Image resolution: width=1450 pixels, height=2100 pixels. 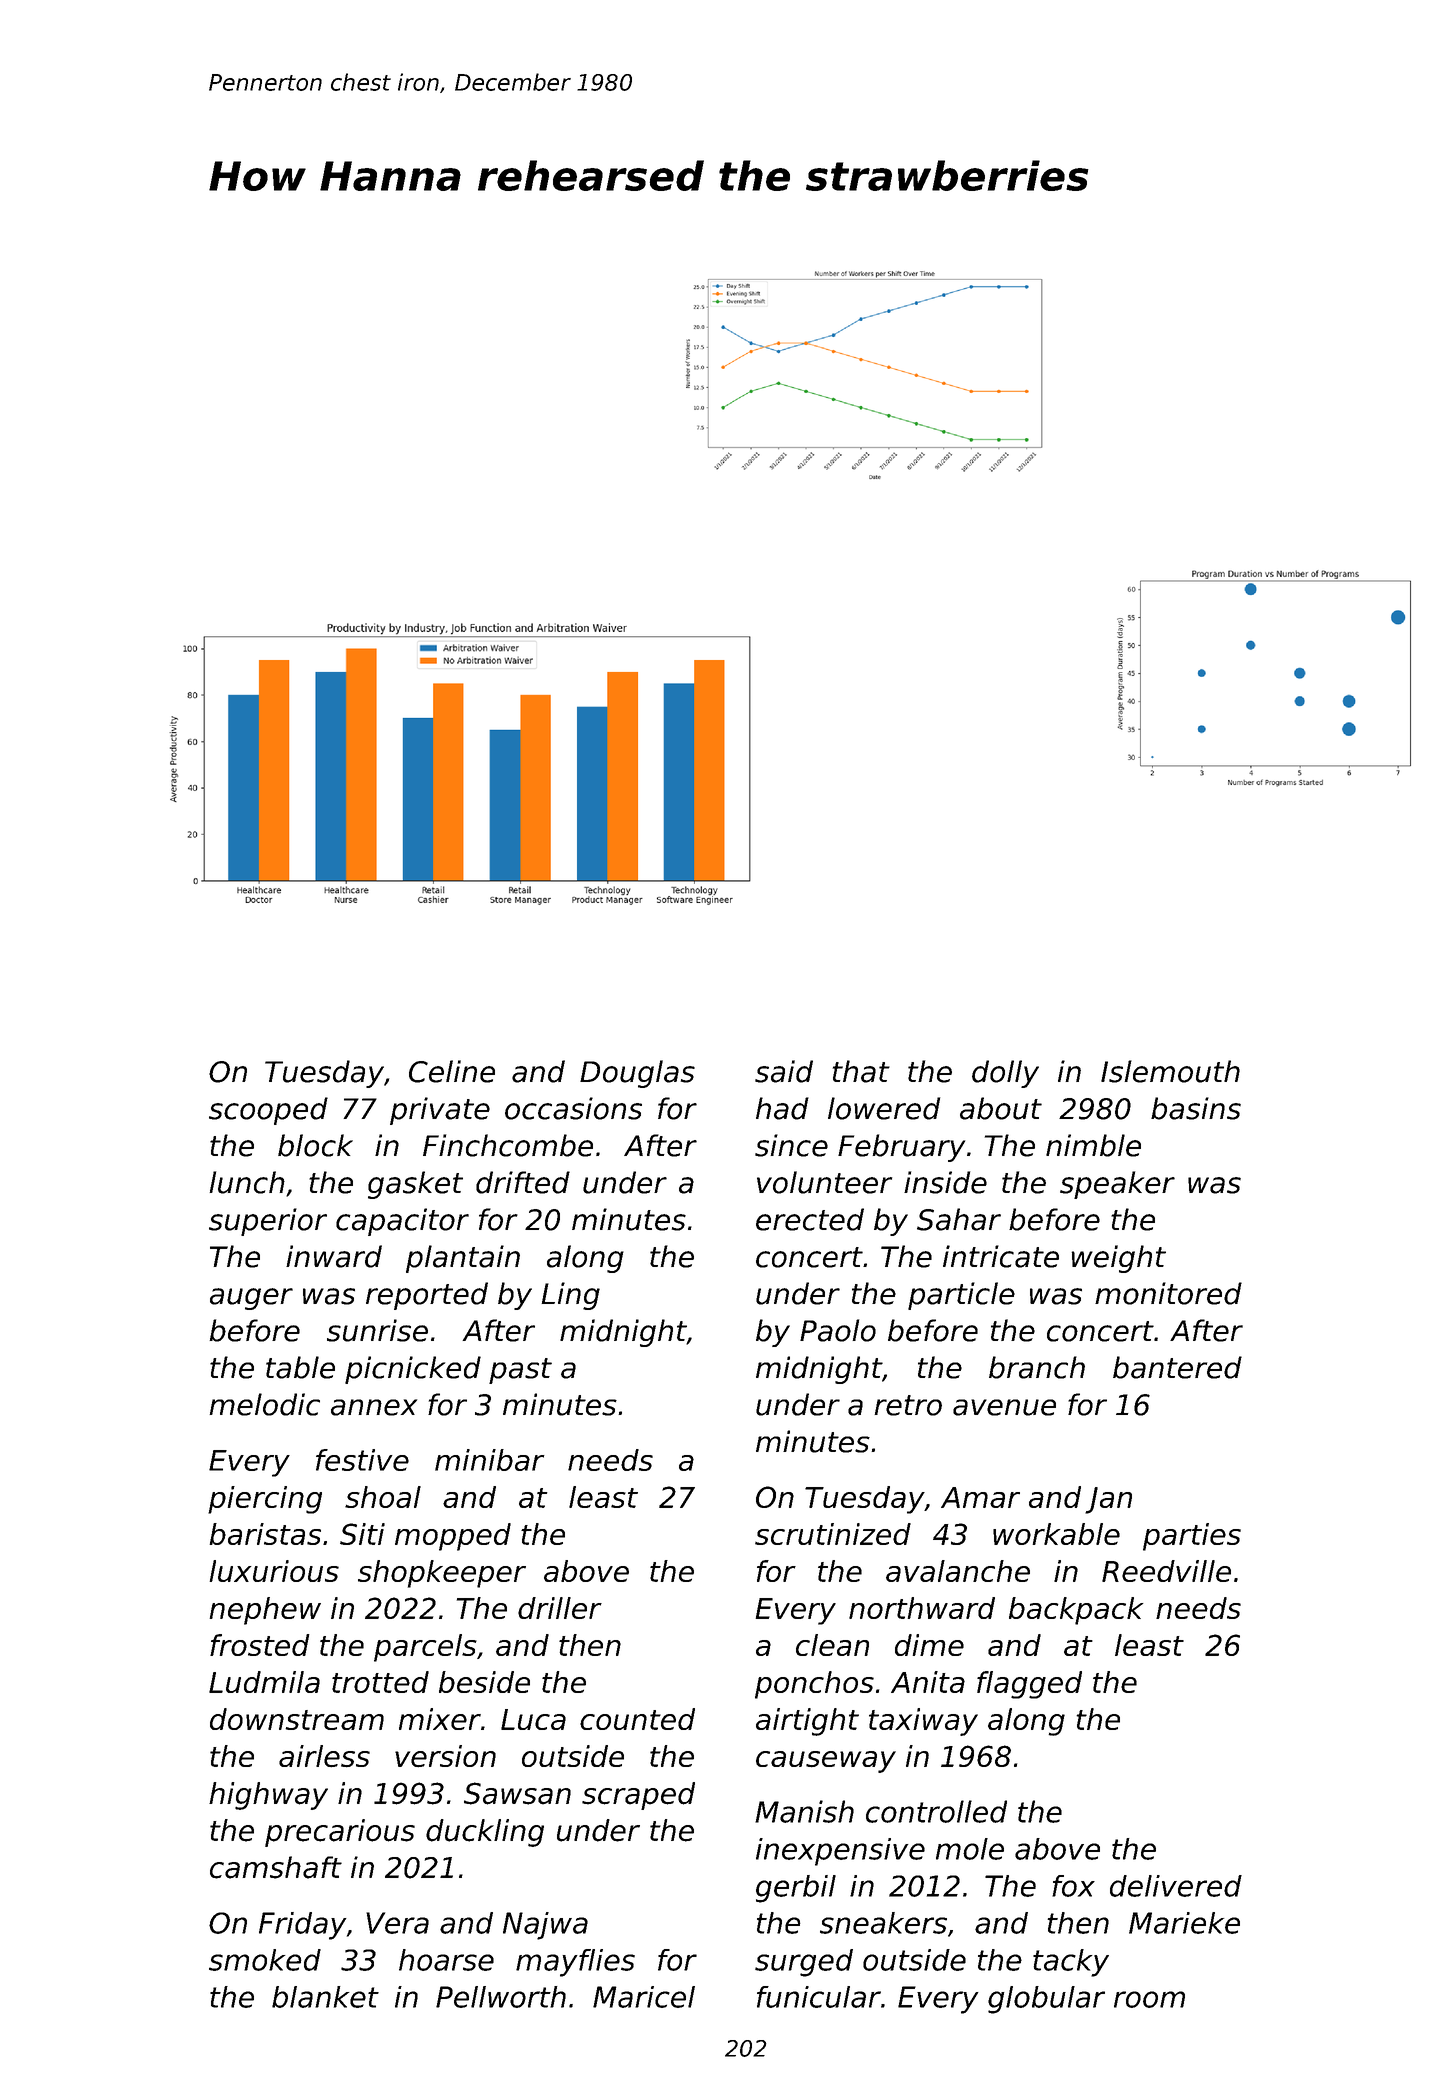 I want to click on counted, so click(x=637, y=1719).
